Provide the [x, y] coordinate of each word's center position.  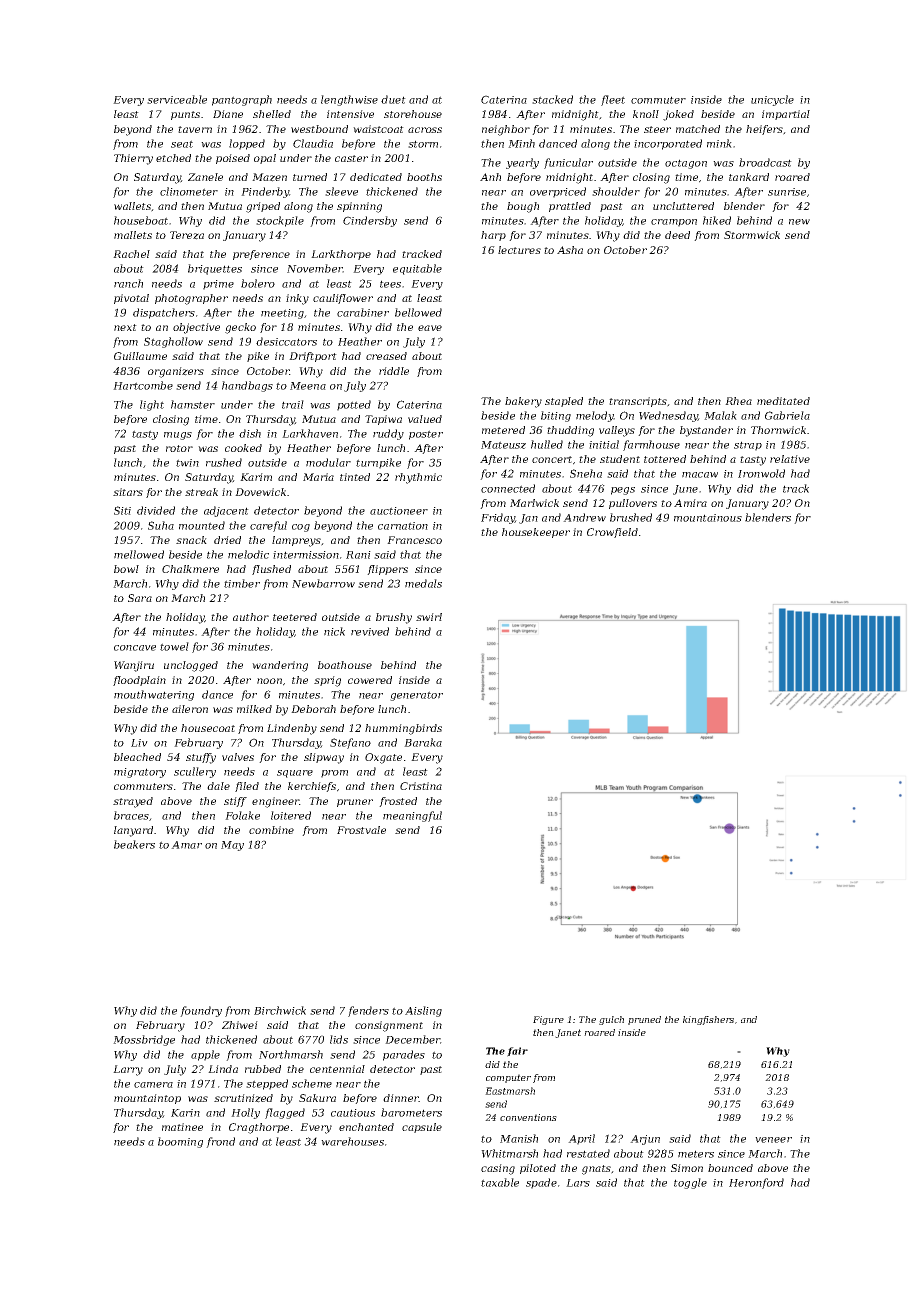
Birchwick [280, 1010]
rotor [179, 448]
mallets [133, 235]
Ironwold [761, 473]
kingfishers [708, 1020]
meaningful [412, 816]
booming [180, 1142]
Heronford [756, 1183]
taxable [500, 1182]
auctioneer [399, 511]
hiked [717, 220]
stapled [564, 402]
